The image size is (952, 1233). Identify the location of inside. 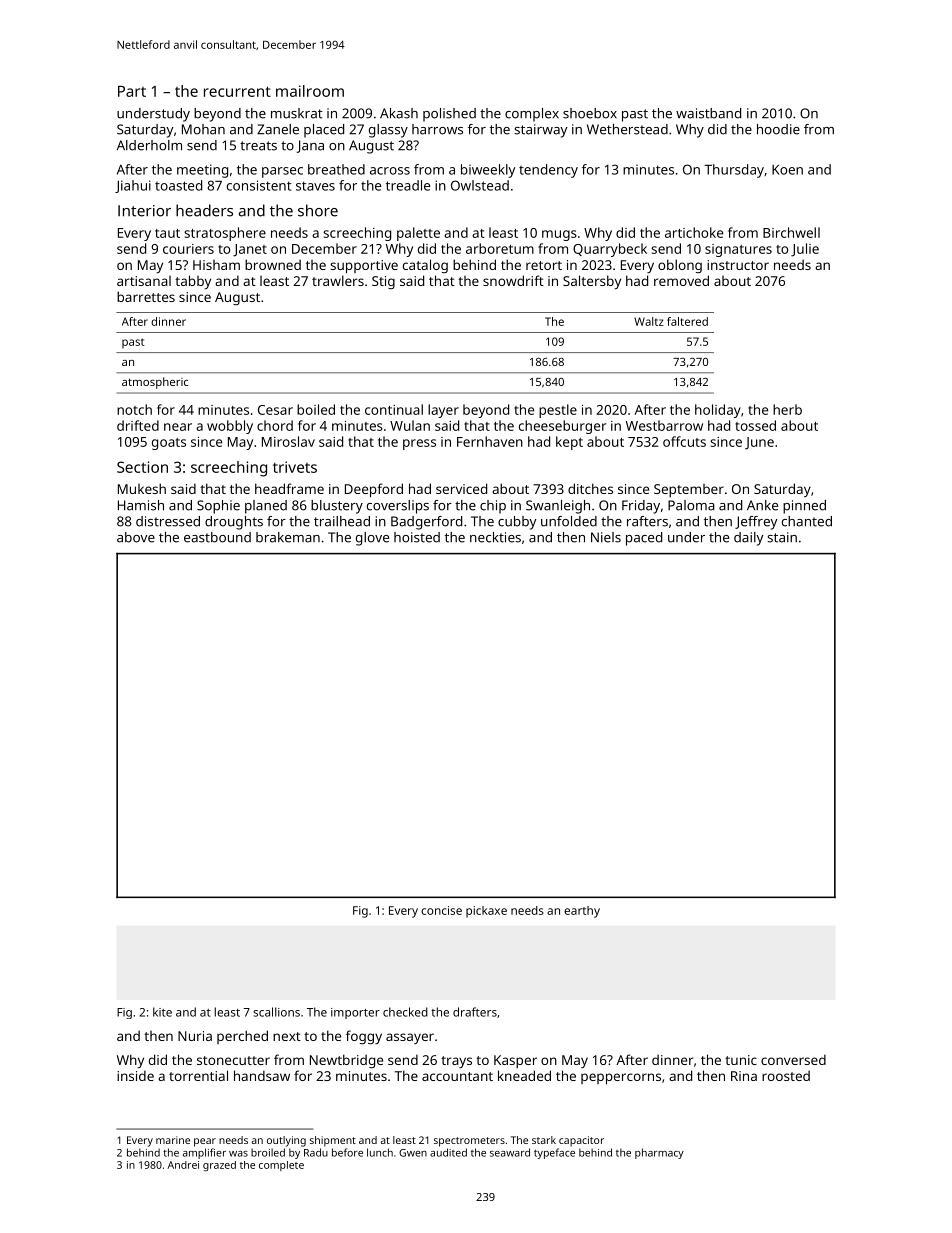
(135, 1075).
